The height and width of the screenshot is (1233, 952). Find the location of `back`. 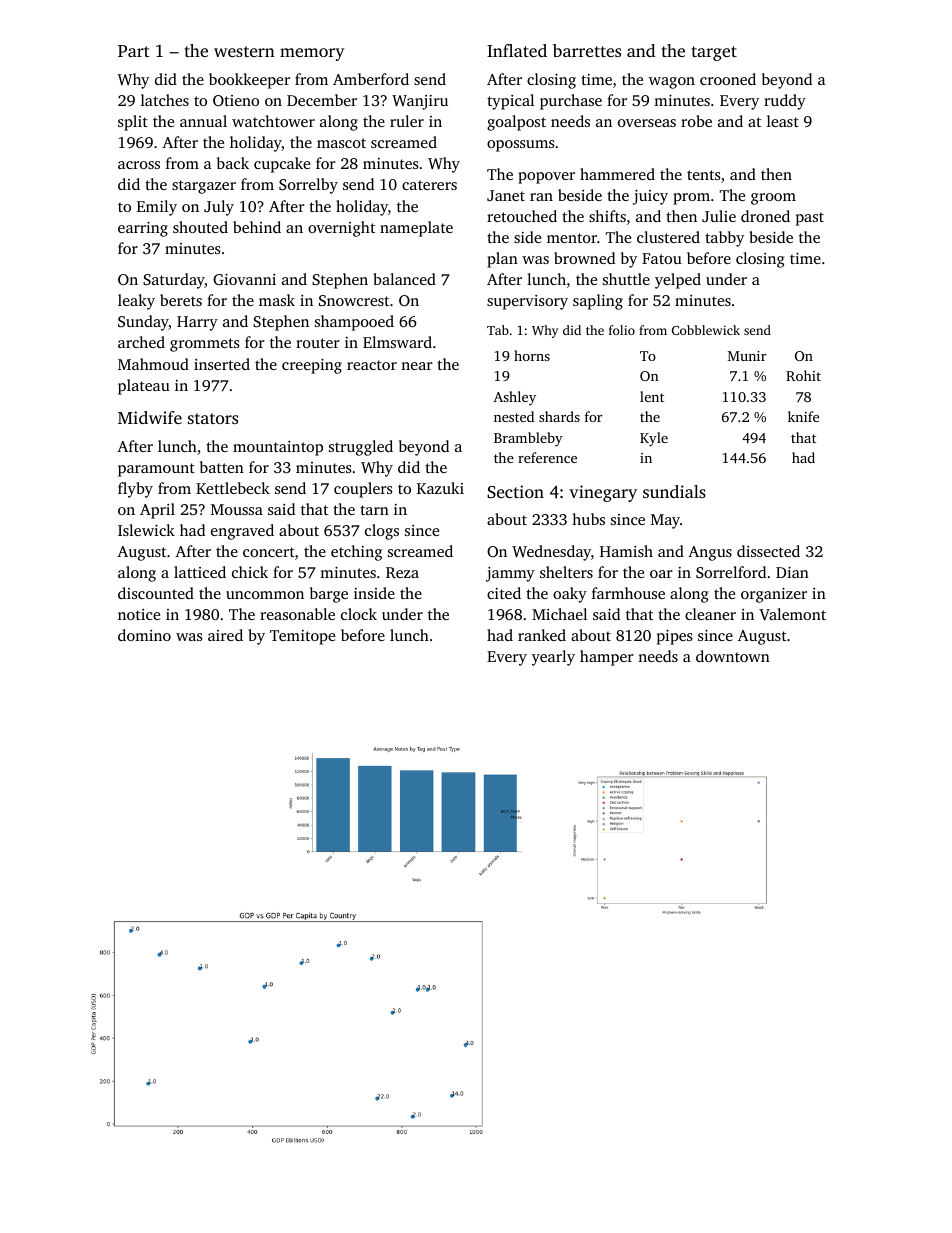

back is located at coordinates (233, 163).
